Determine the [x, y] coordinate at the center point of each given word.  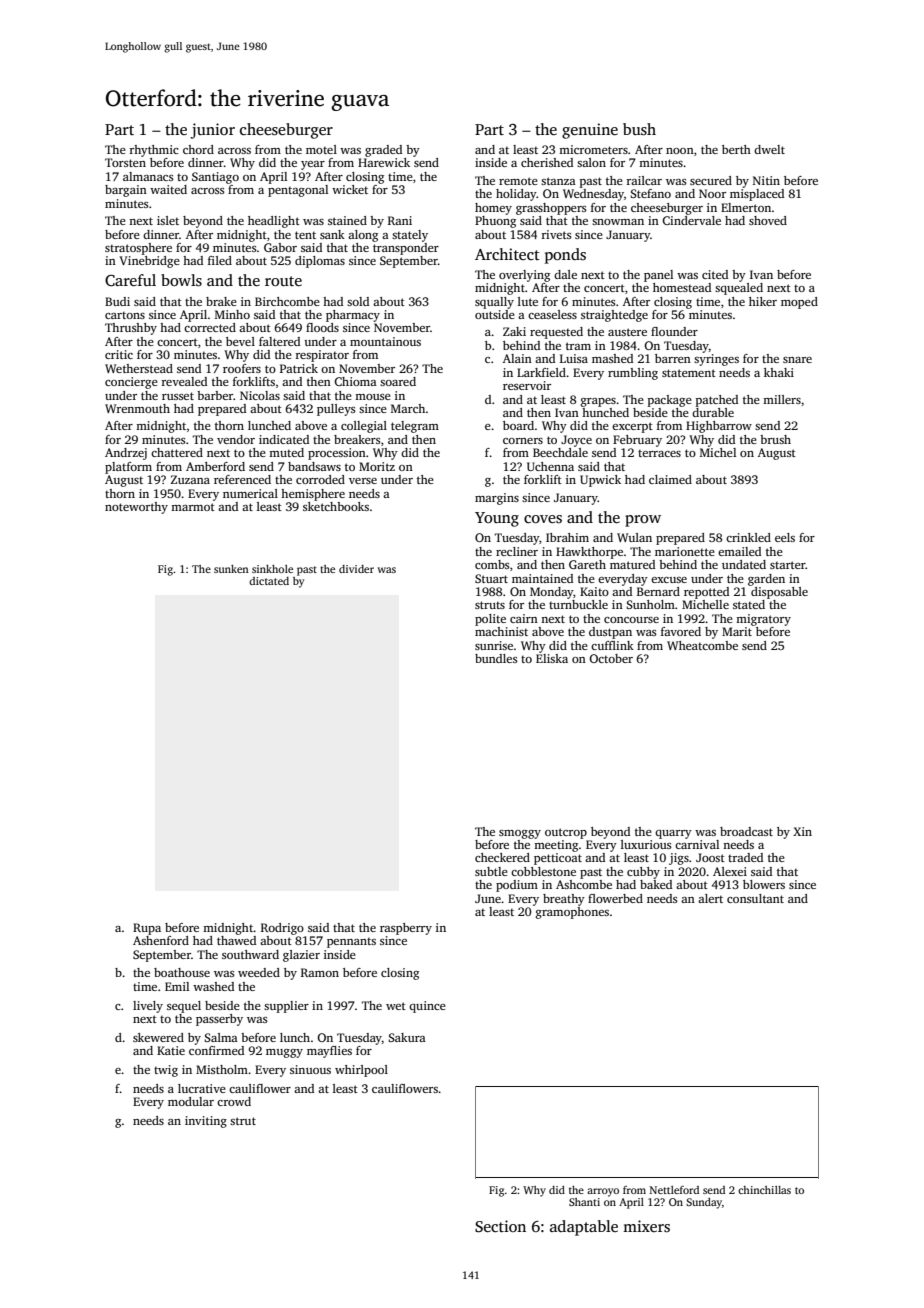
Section [500, 1226]
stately [410, 236]
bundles [496, 658]
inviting [206, 1122]
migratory [763, 620]
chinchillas [764, 1190]
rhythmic [154, 151]
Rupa [147, 929]
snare [797, 360]
